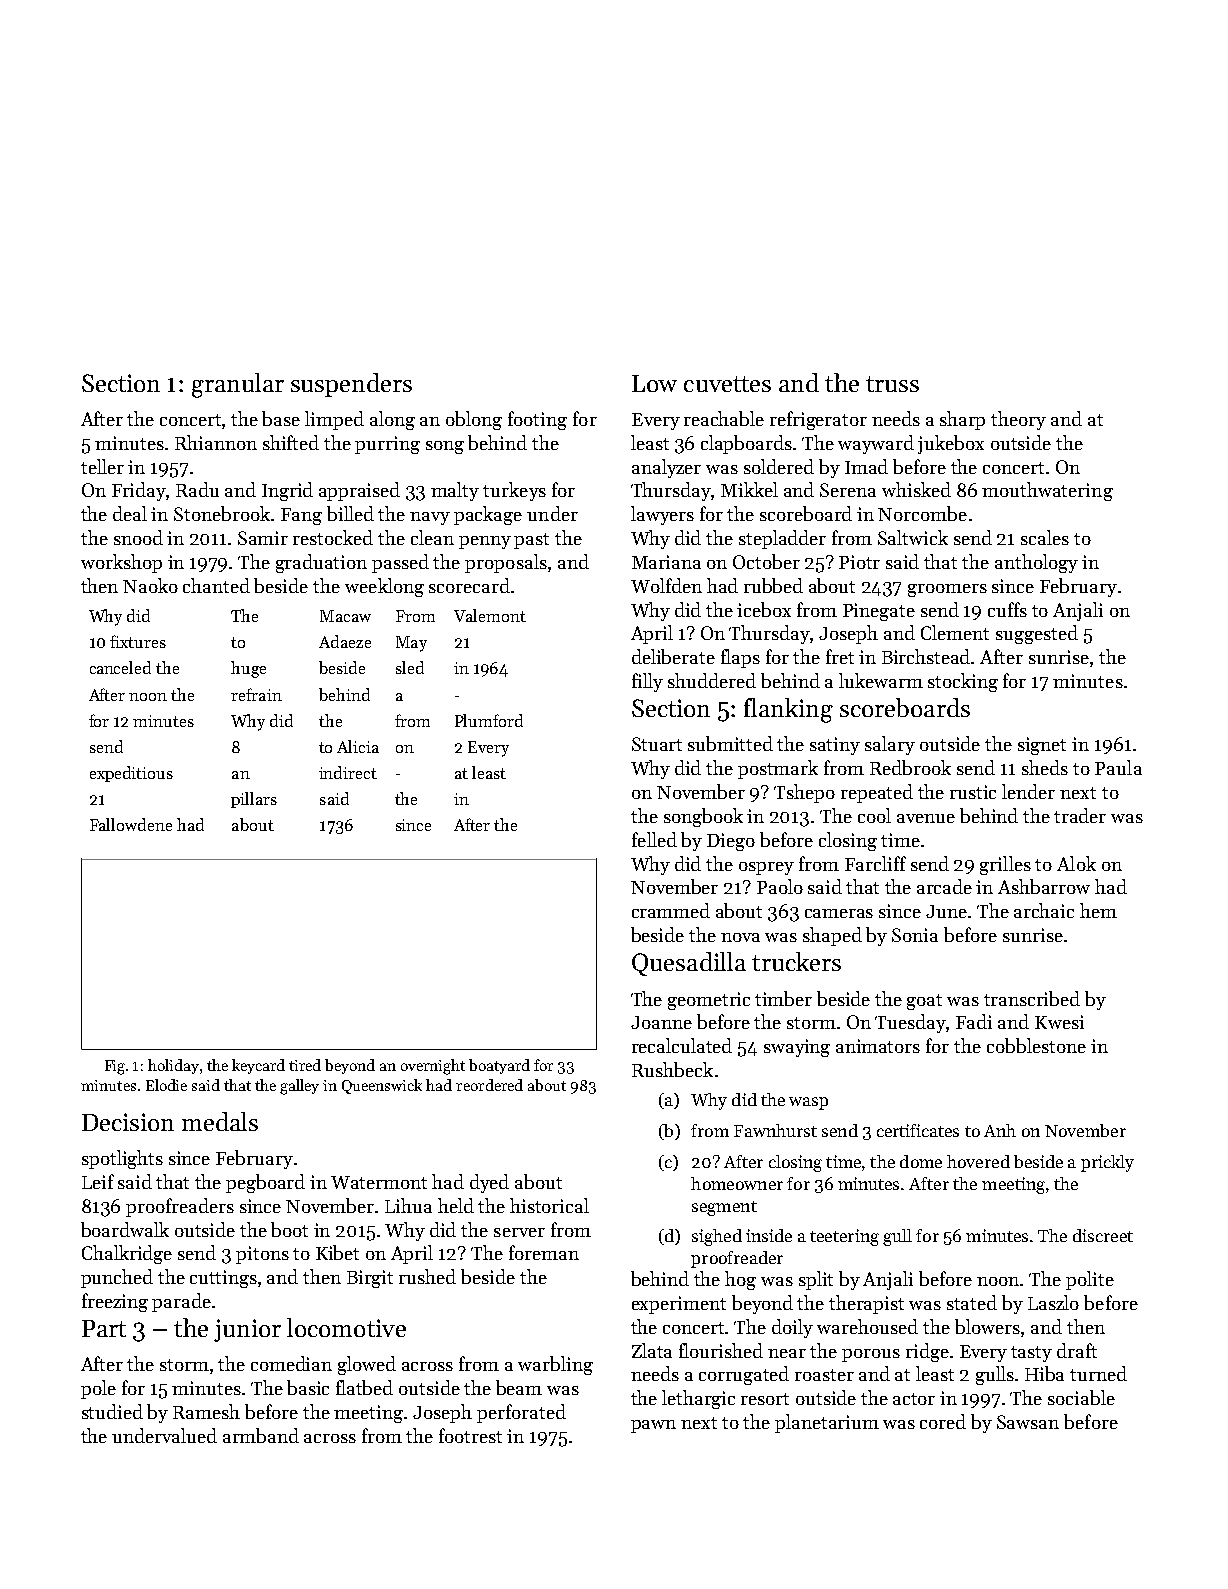 This screenshot has height=1589, width=1228. I want to click on Kibet, so click(337, 1252).
